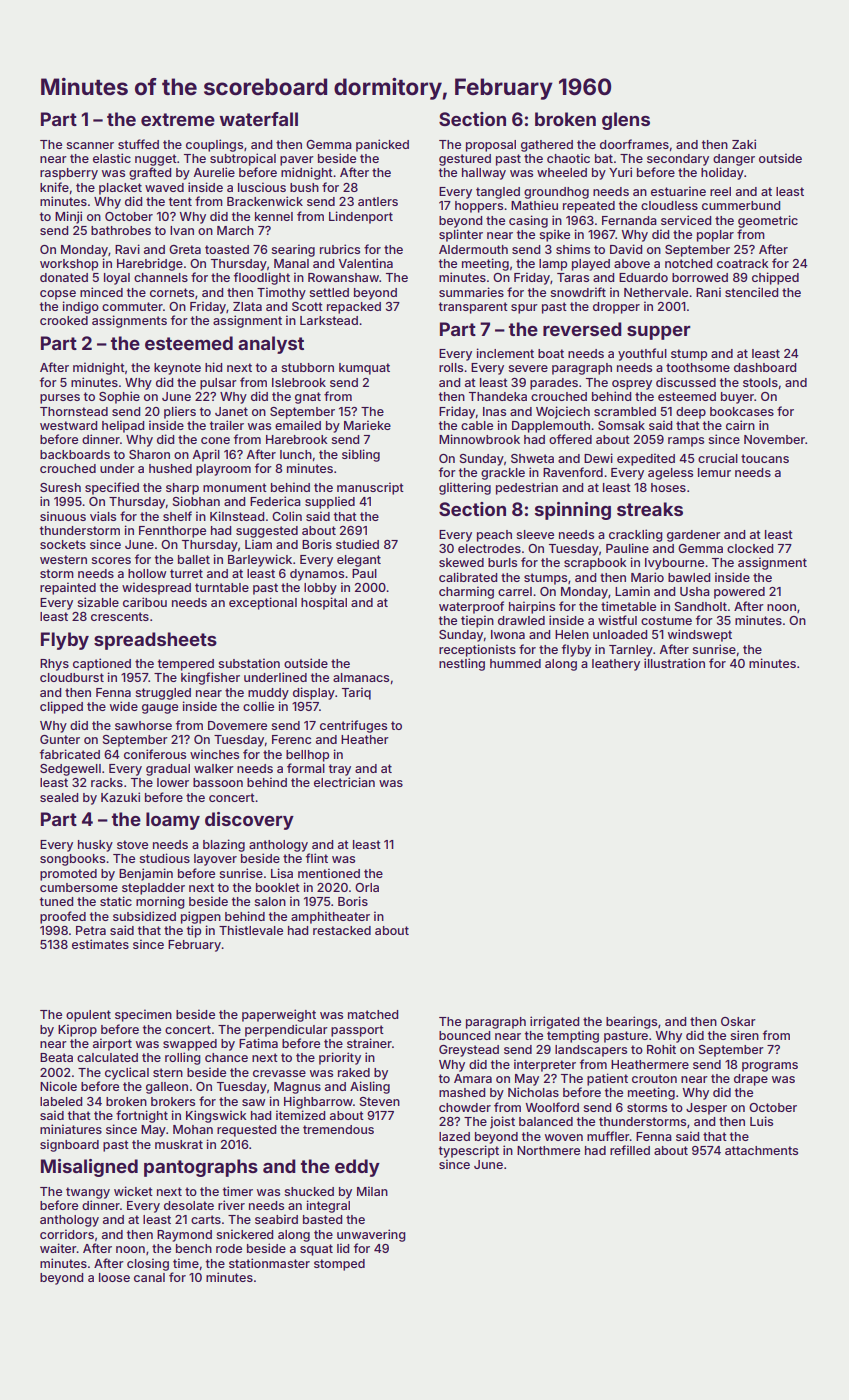 The height and width of the screenshot is (1400, 849). What do you see at coordinates (630, 1150) in the screenshot?
I see `refilled` at bounding box center [630, 1150].
